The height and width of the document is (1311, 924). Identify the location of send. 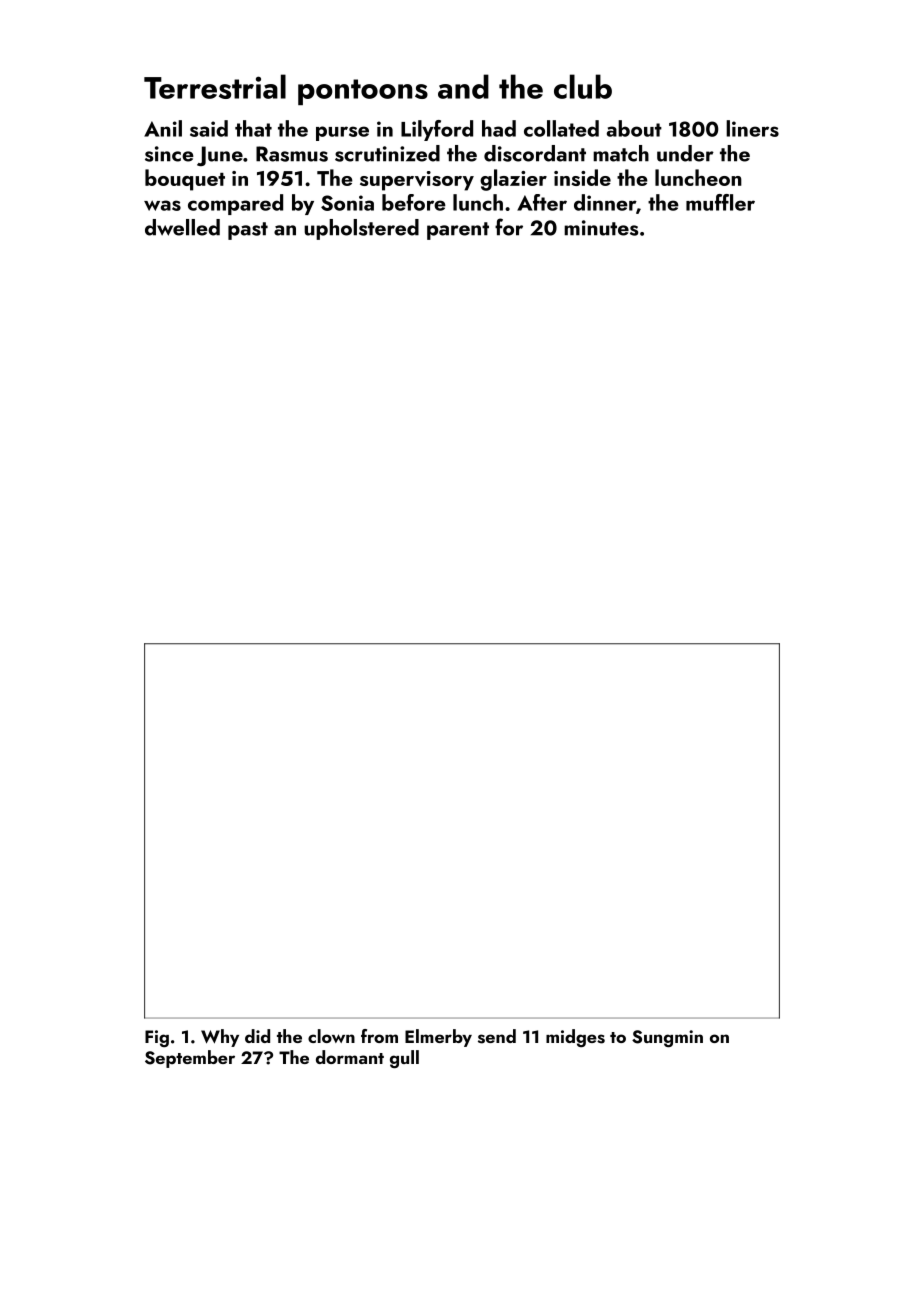
(497, 1036).
